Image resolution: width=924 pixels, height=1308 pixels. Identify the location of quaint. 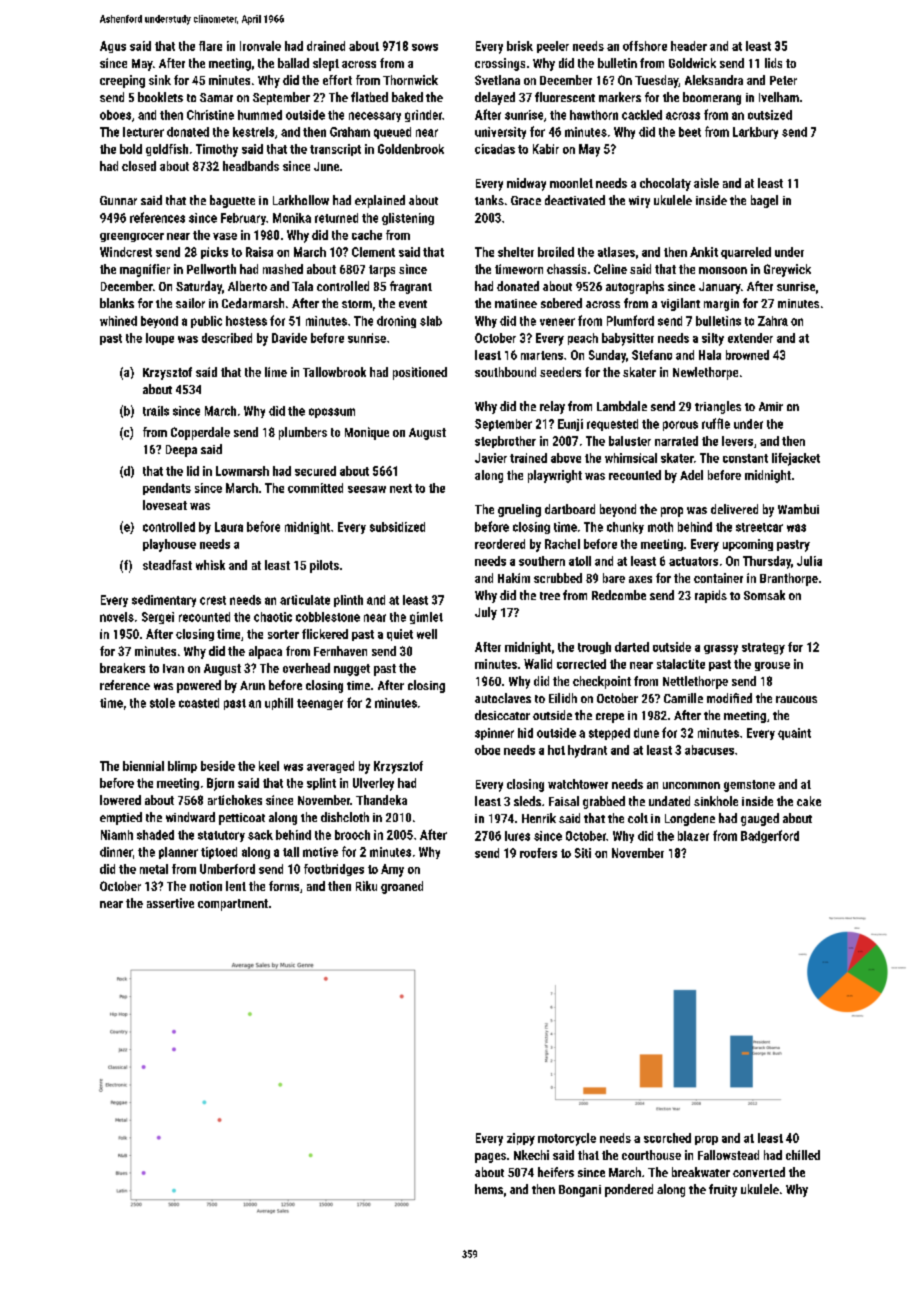
(794, 734).
